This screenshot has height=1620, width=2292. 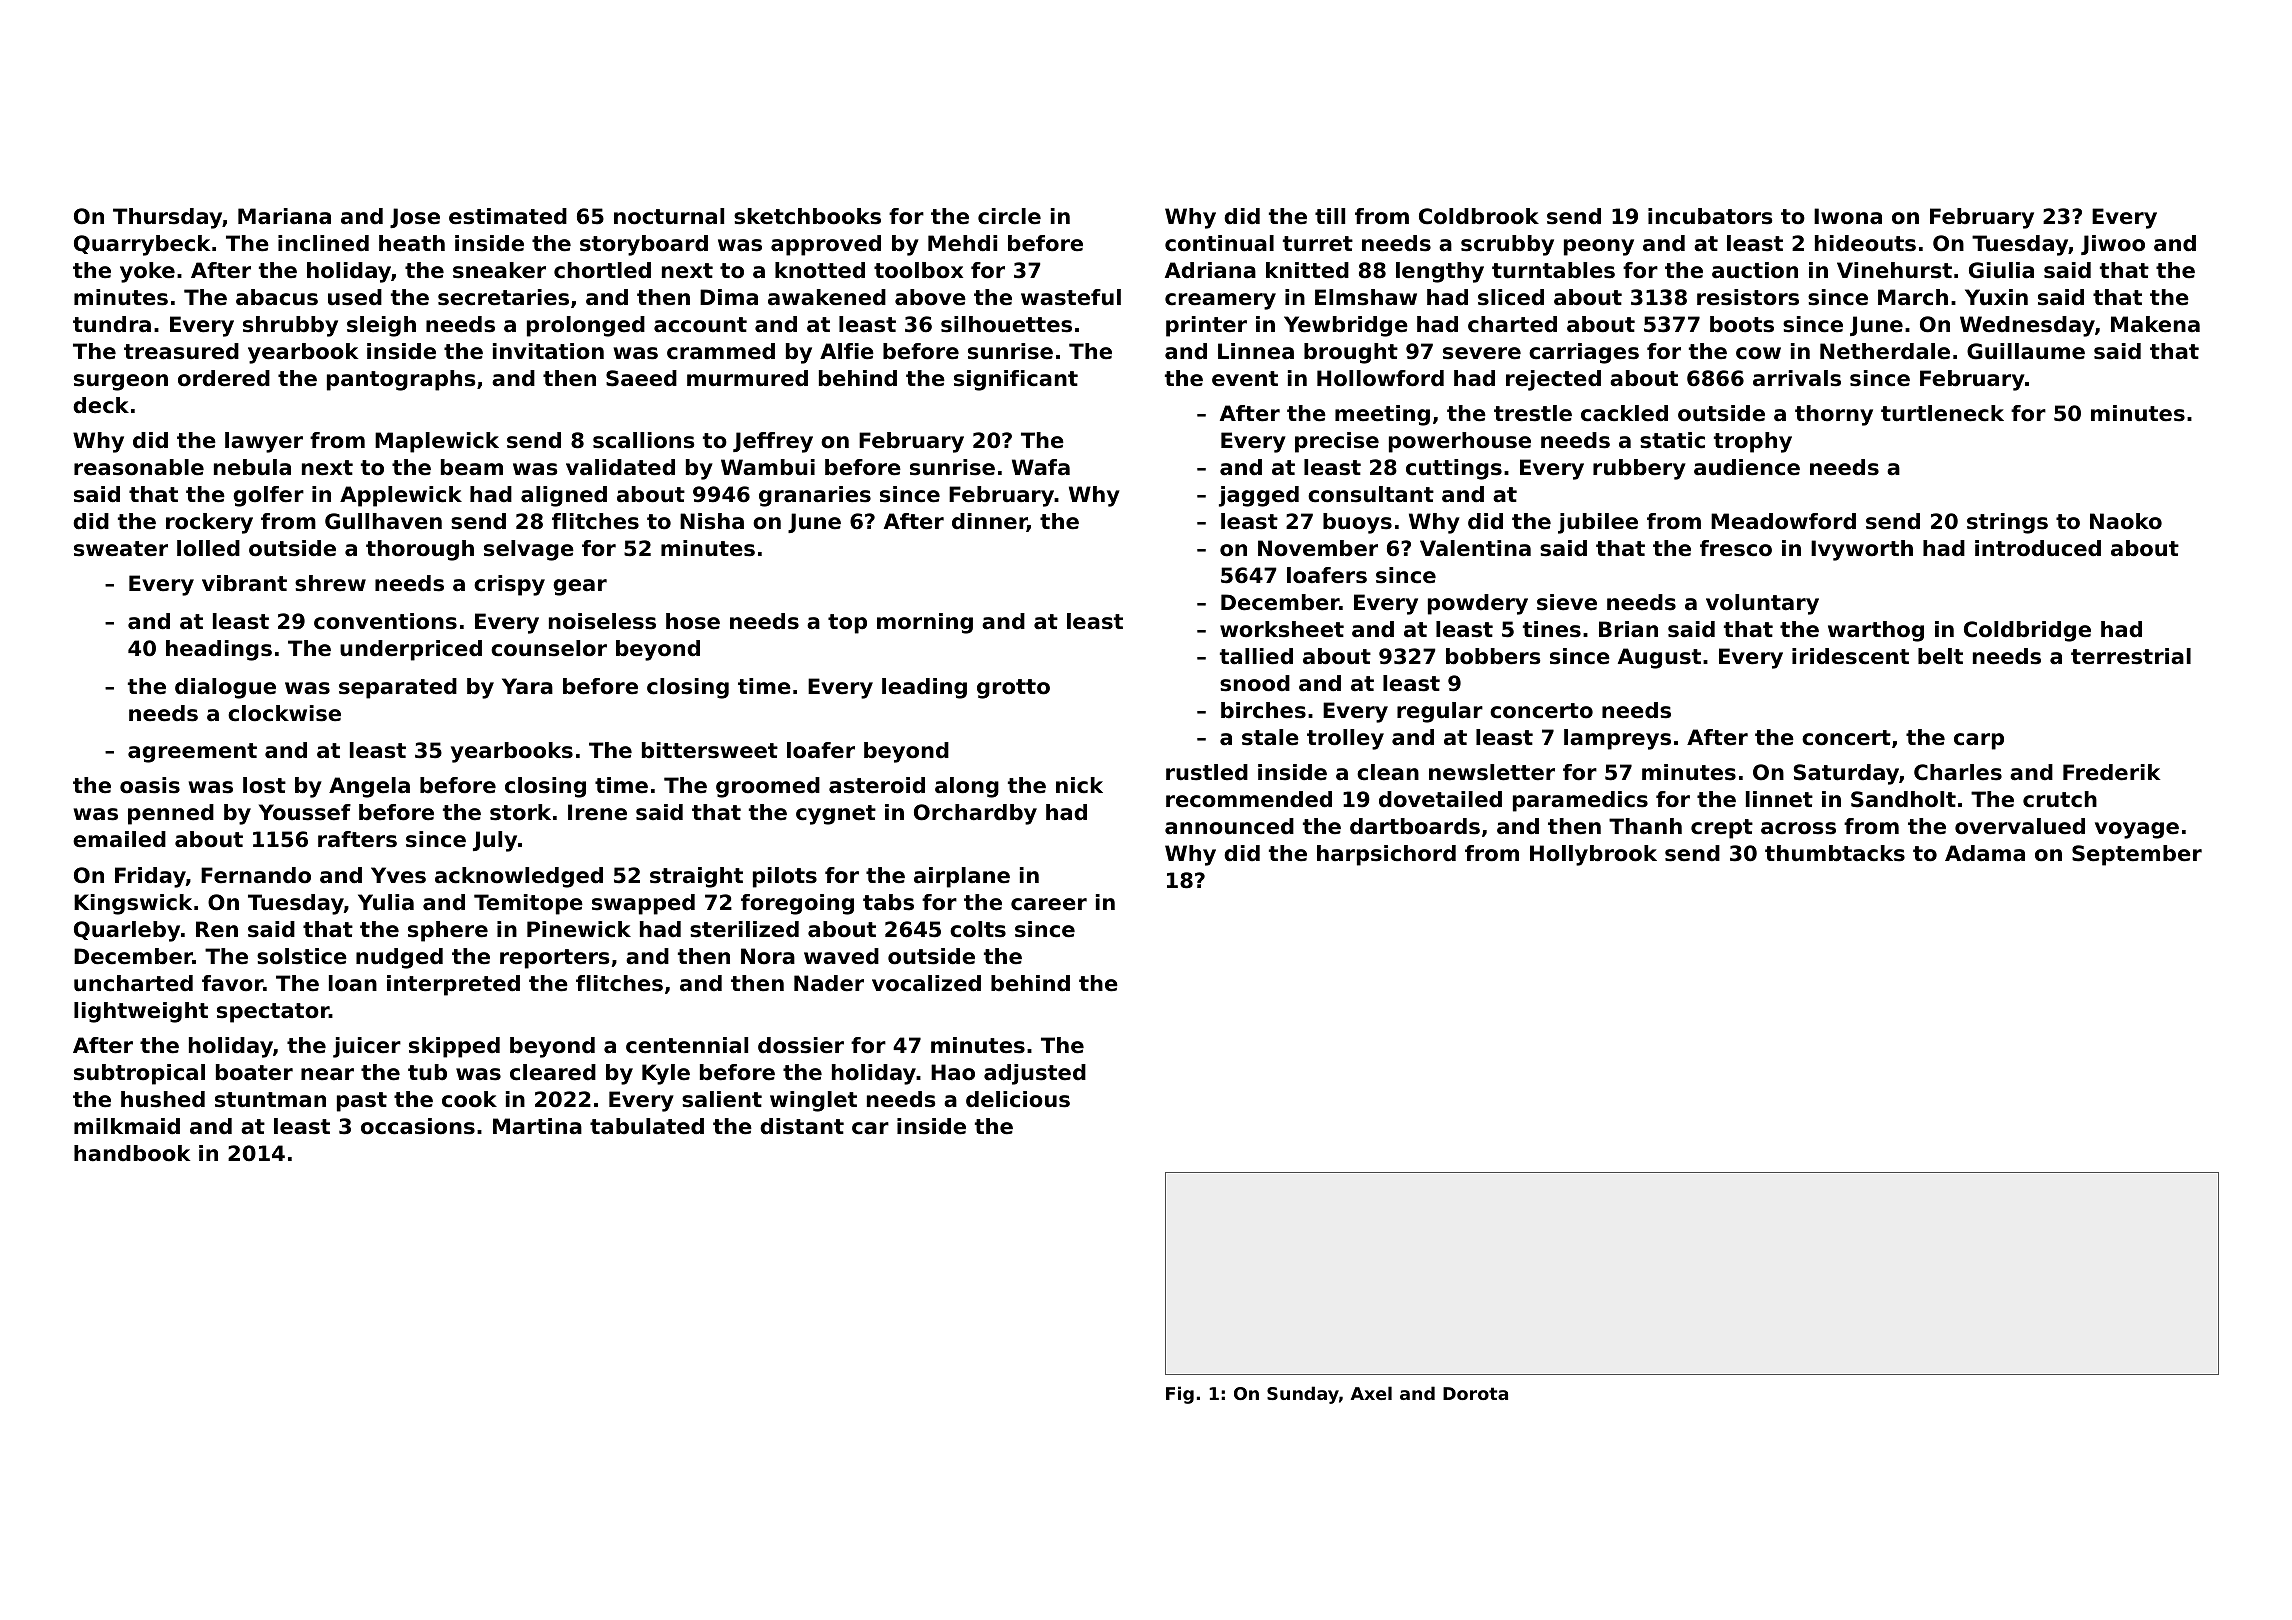 I want to click on handbook, so click(x=132, y=1153).
